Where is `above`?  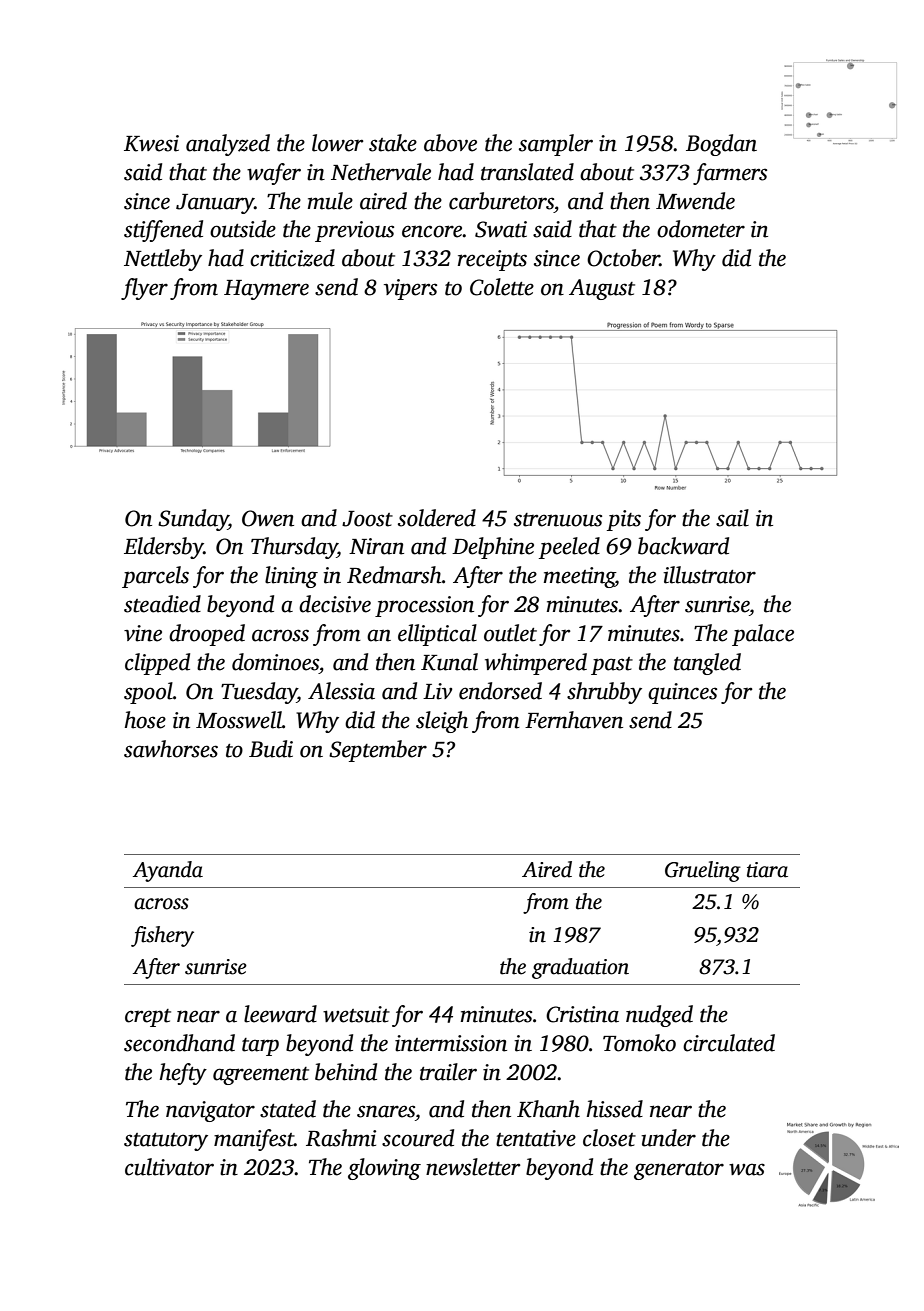 above is located at coordinates (450, 143).
